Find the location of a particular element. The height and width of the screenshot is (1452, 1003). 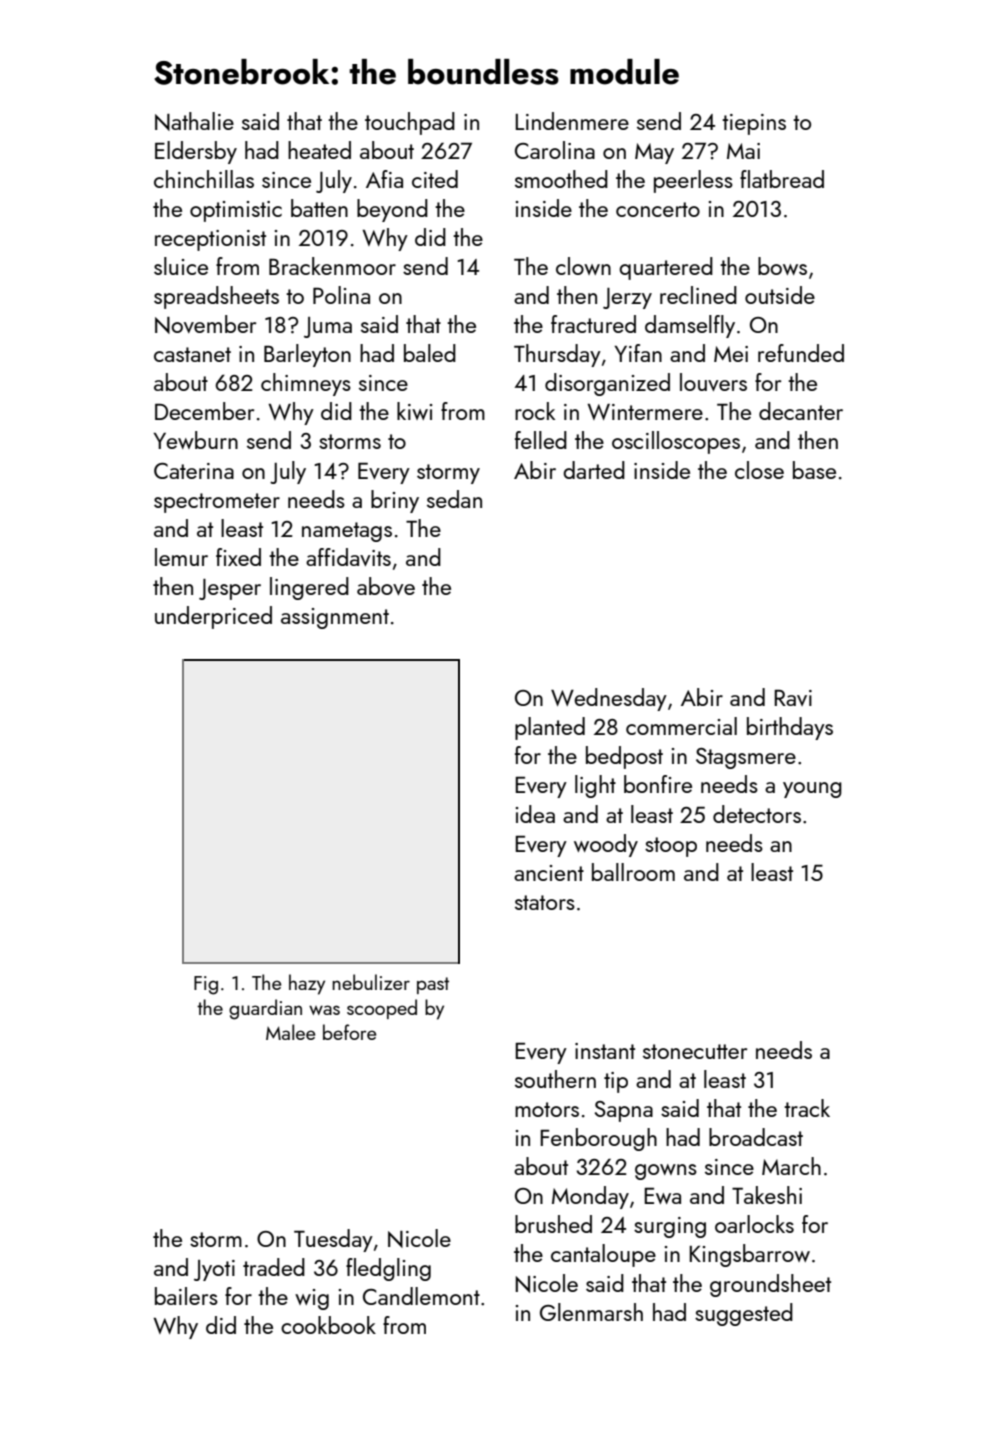

touchpad is located at coordinates (410, 123).
